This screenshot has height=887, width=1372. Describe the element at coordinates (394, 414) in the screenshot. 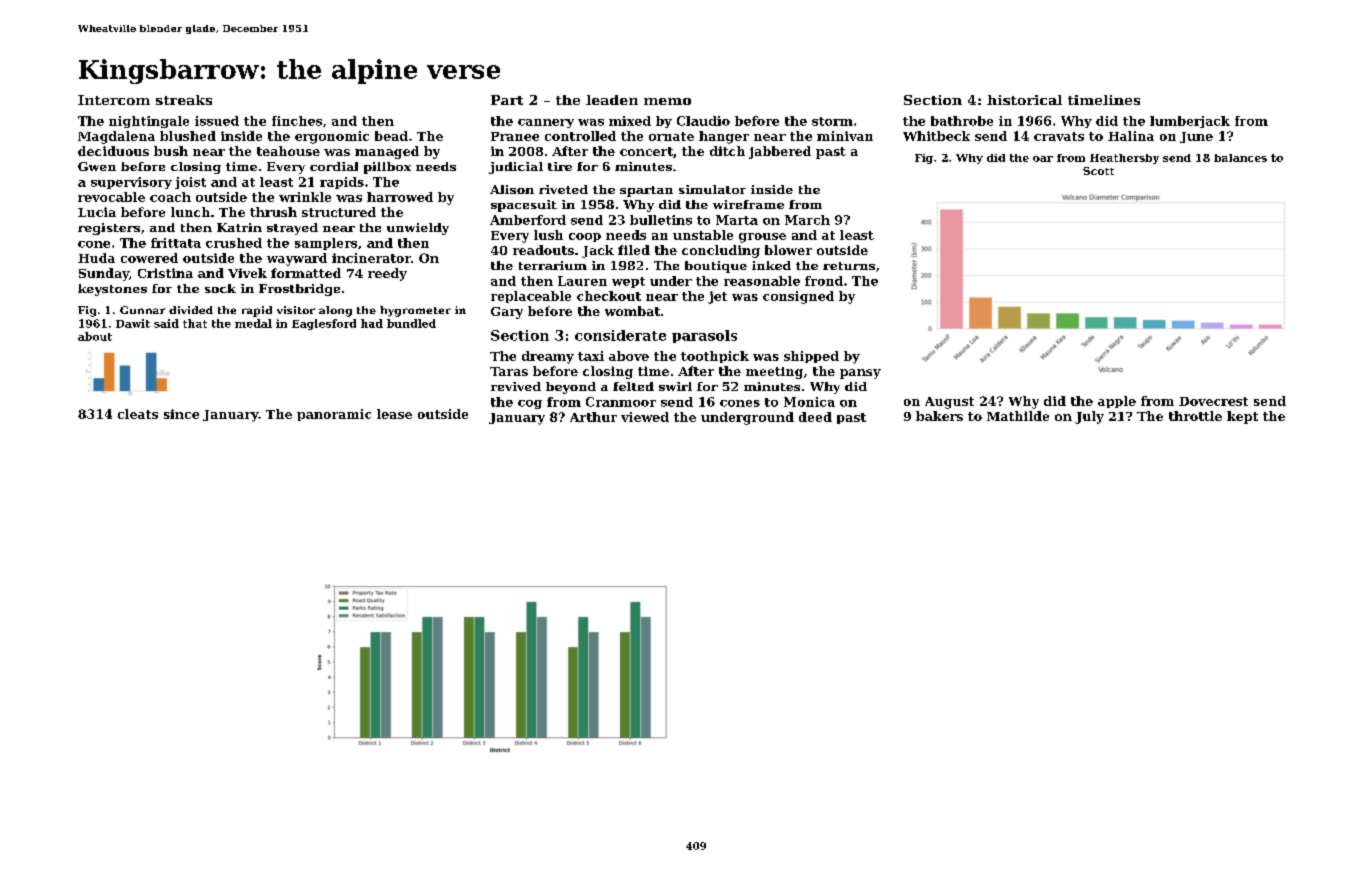

I see `lease` at that location.
